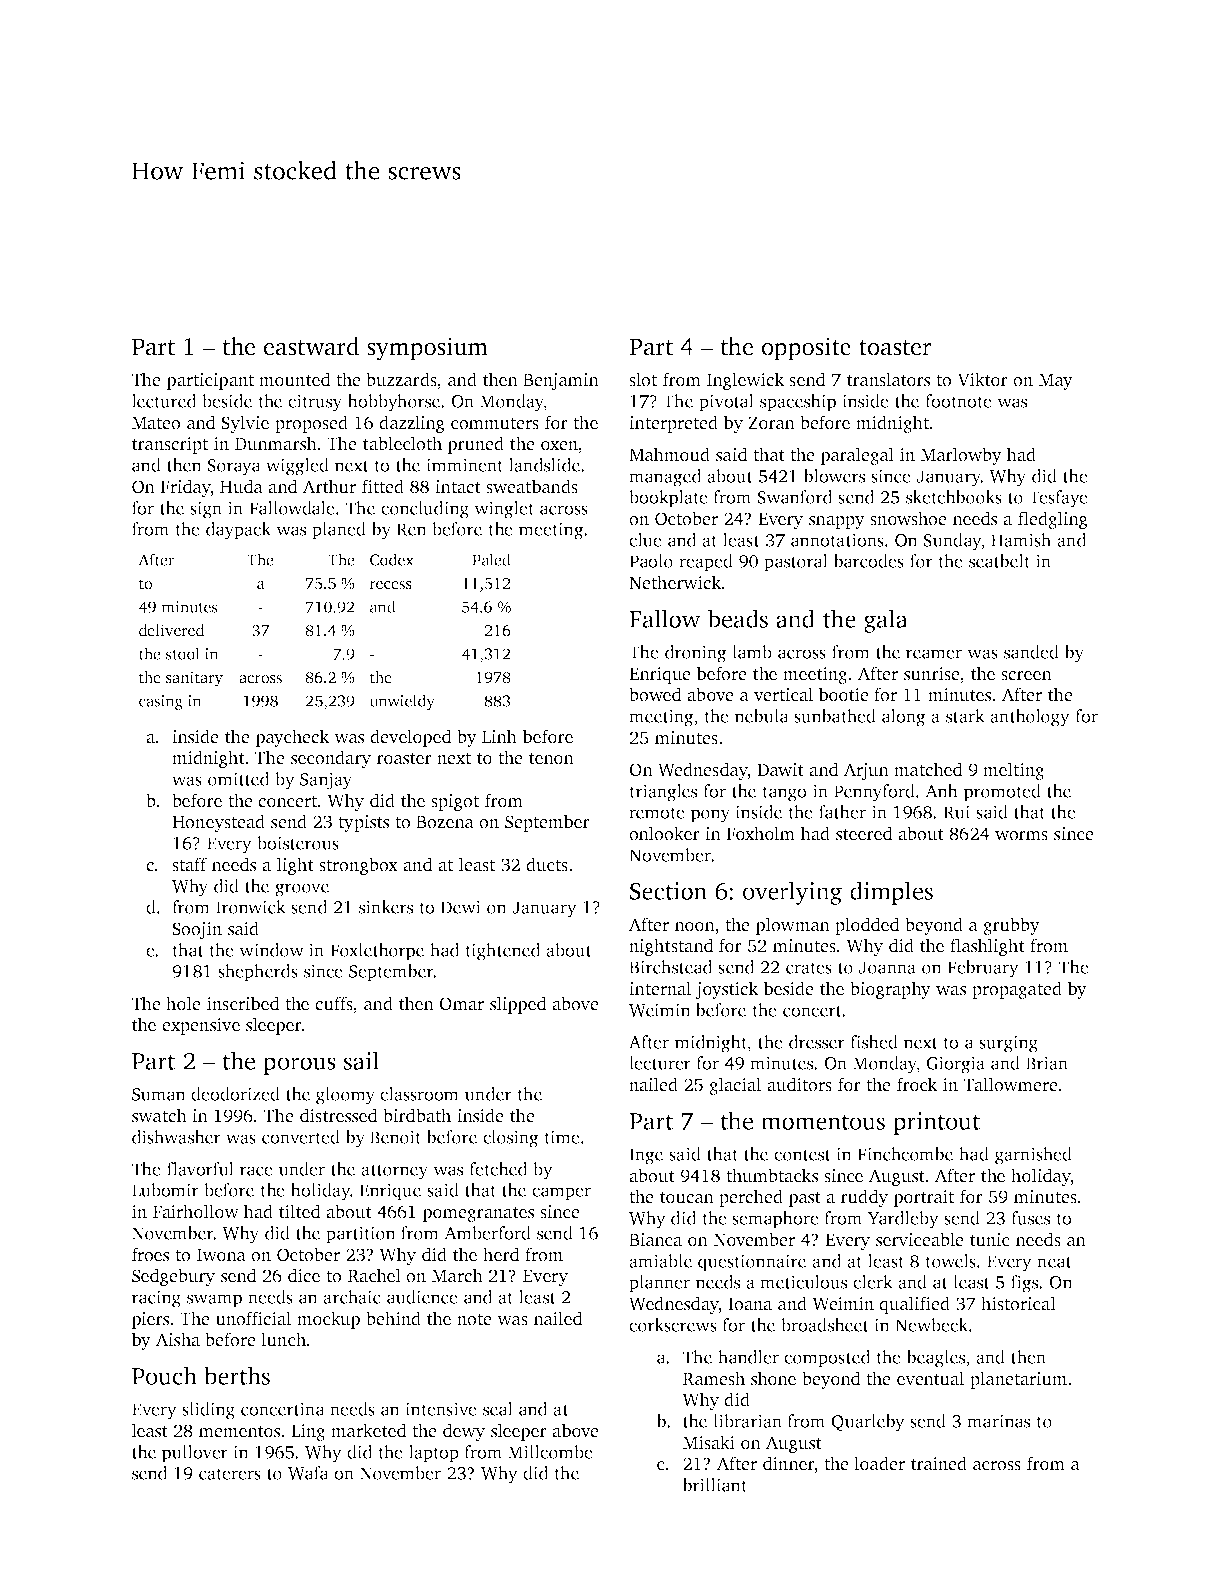  What do you see at coordinates (161, 702) in the screenshot?
I see `casing` at bounding box center [161, 702].
